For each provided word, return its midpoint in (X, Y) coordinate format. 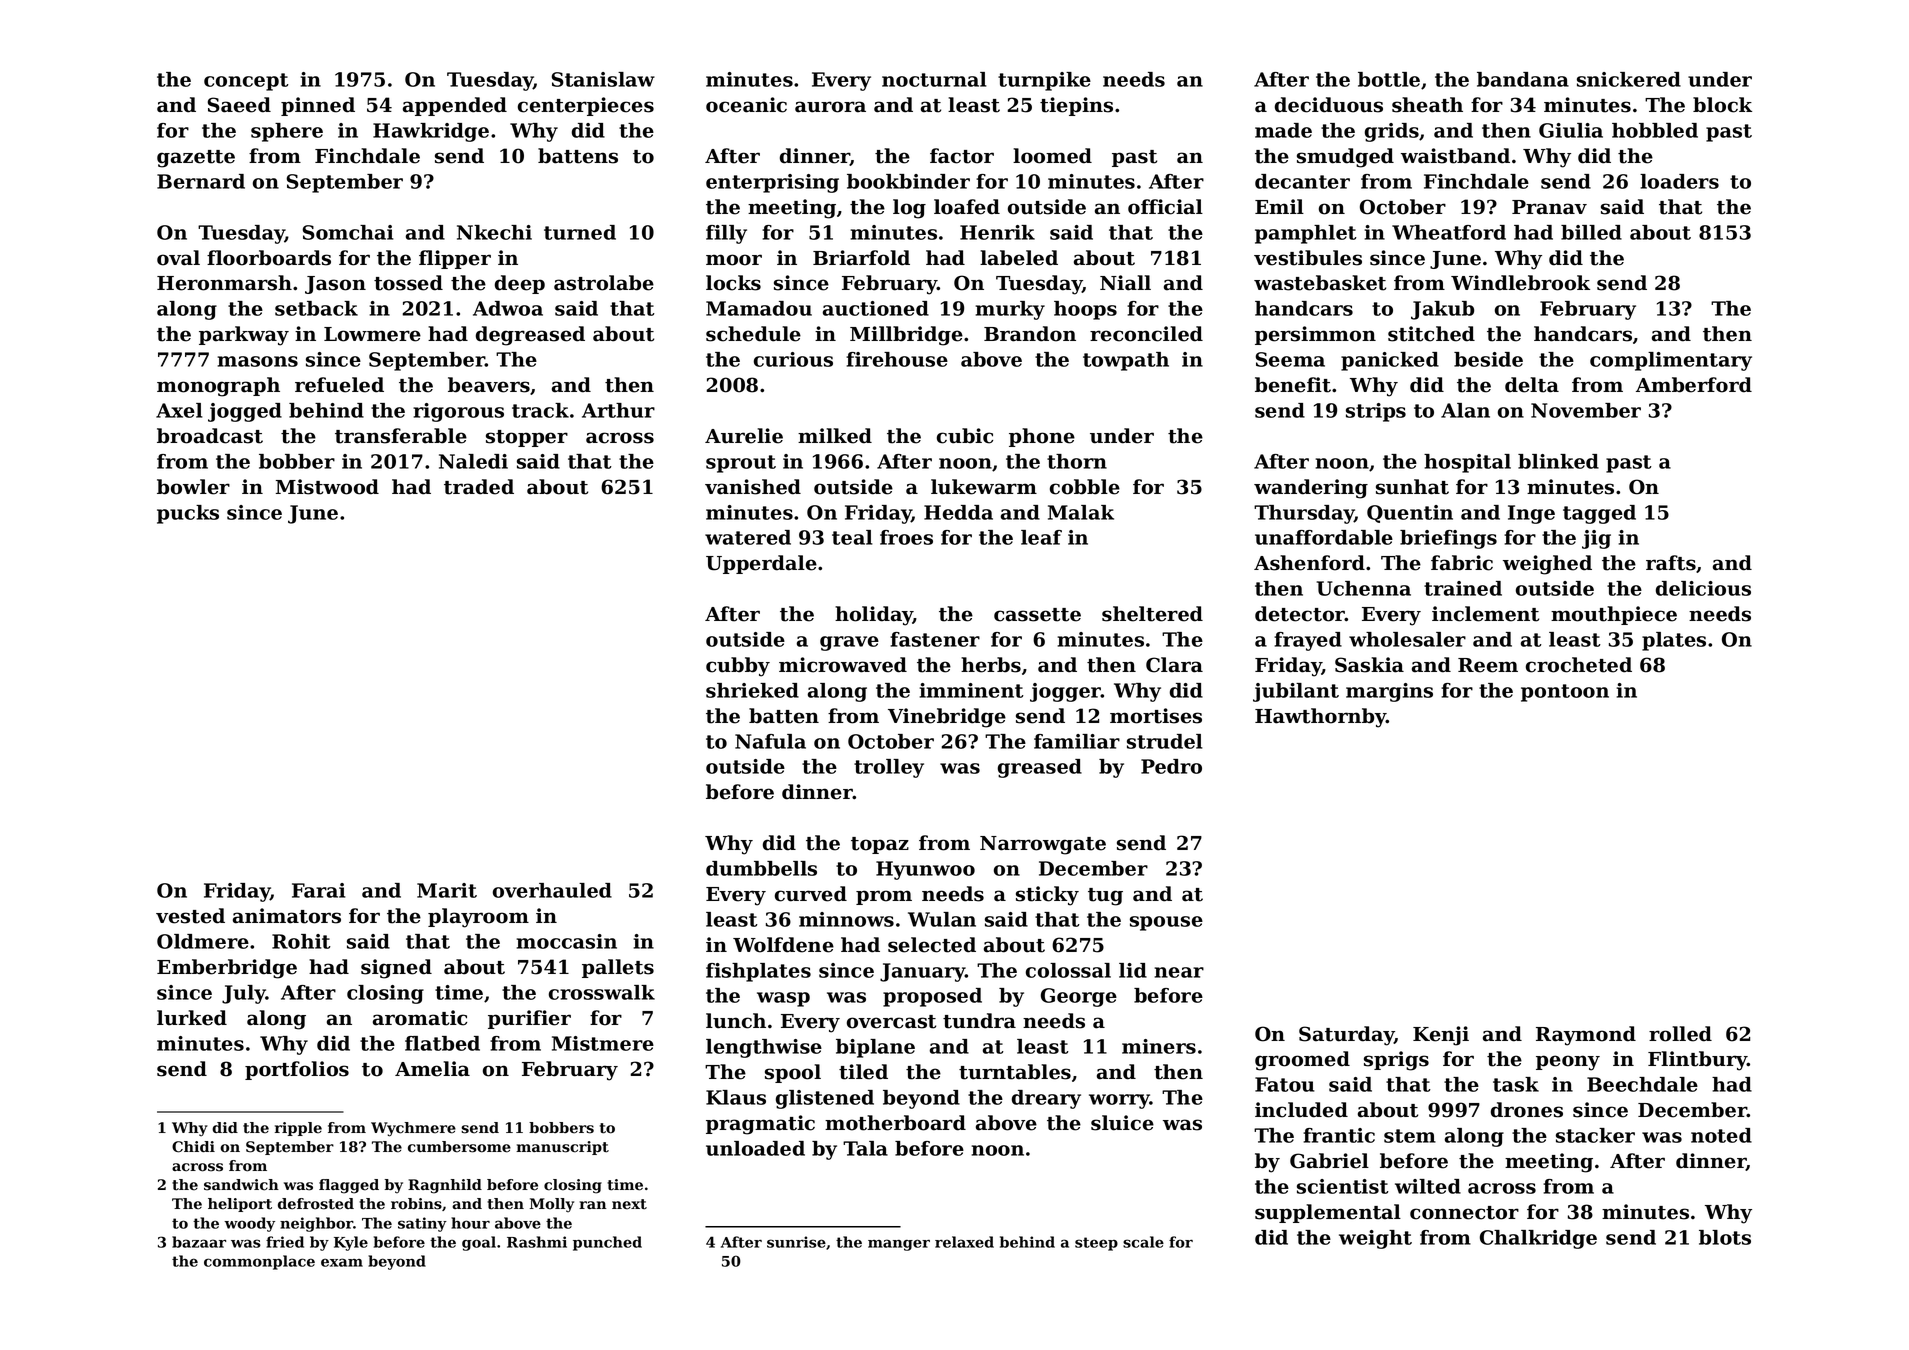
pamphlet (1306, 234)
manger (899, 1245)
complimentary (1671, 361)
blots (1725, 1237)
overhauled (552, 890)
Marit (447, 890)
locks (733, 283)
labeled (1019, 258)
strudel (1164, 741)
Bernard (201, 181)
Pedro (1171, 766)
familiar (1077, 741)
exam (342, 1262)
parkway (244, 336)
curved (811, 894)
